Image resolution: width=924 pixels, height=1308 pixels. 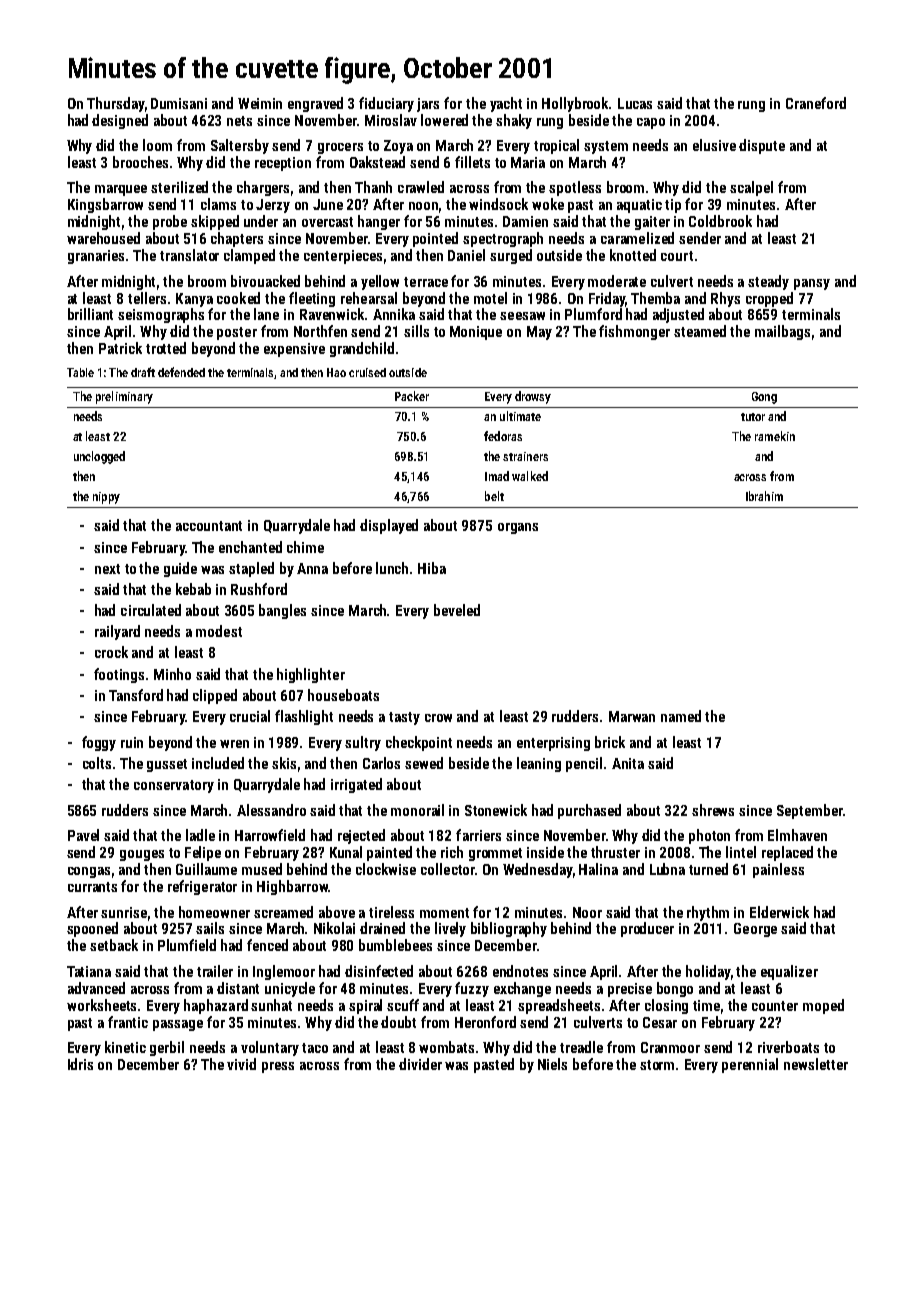 I want to click on beveled, so click(x=457, y=610).
